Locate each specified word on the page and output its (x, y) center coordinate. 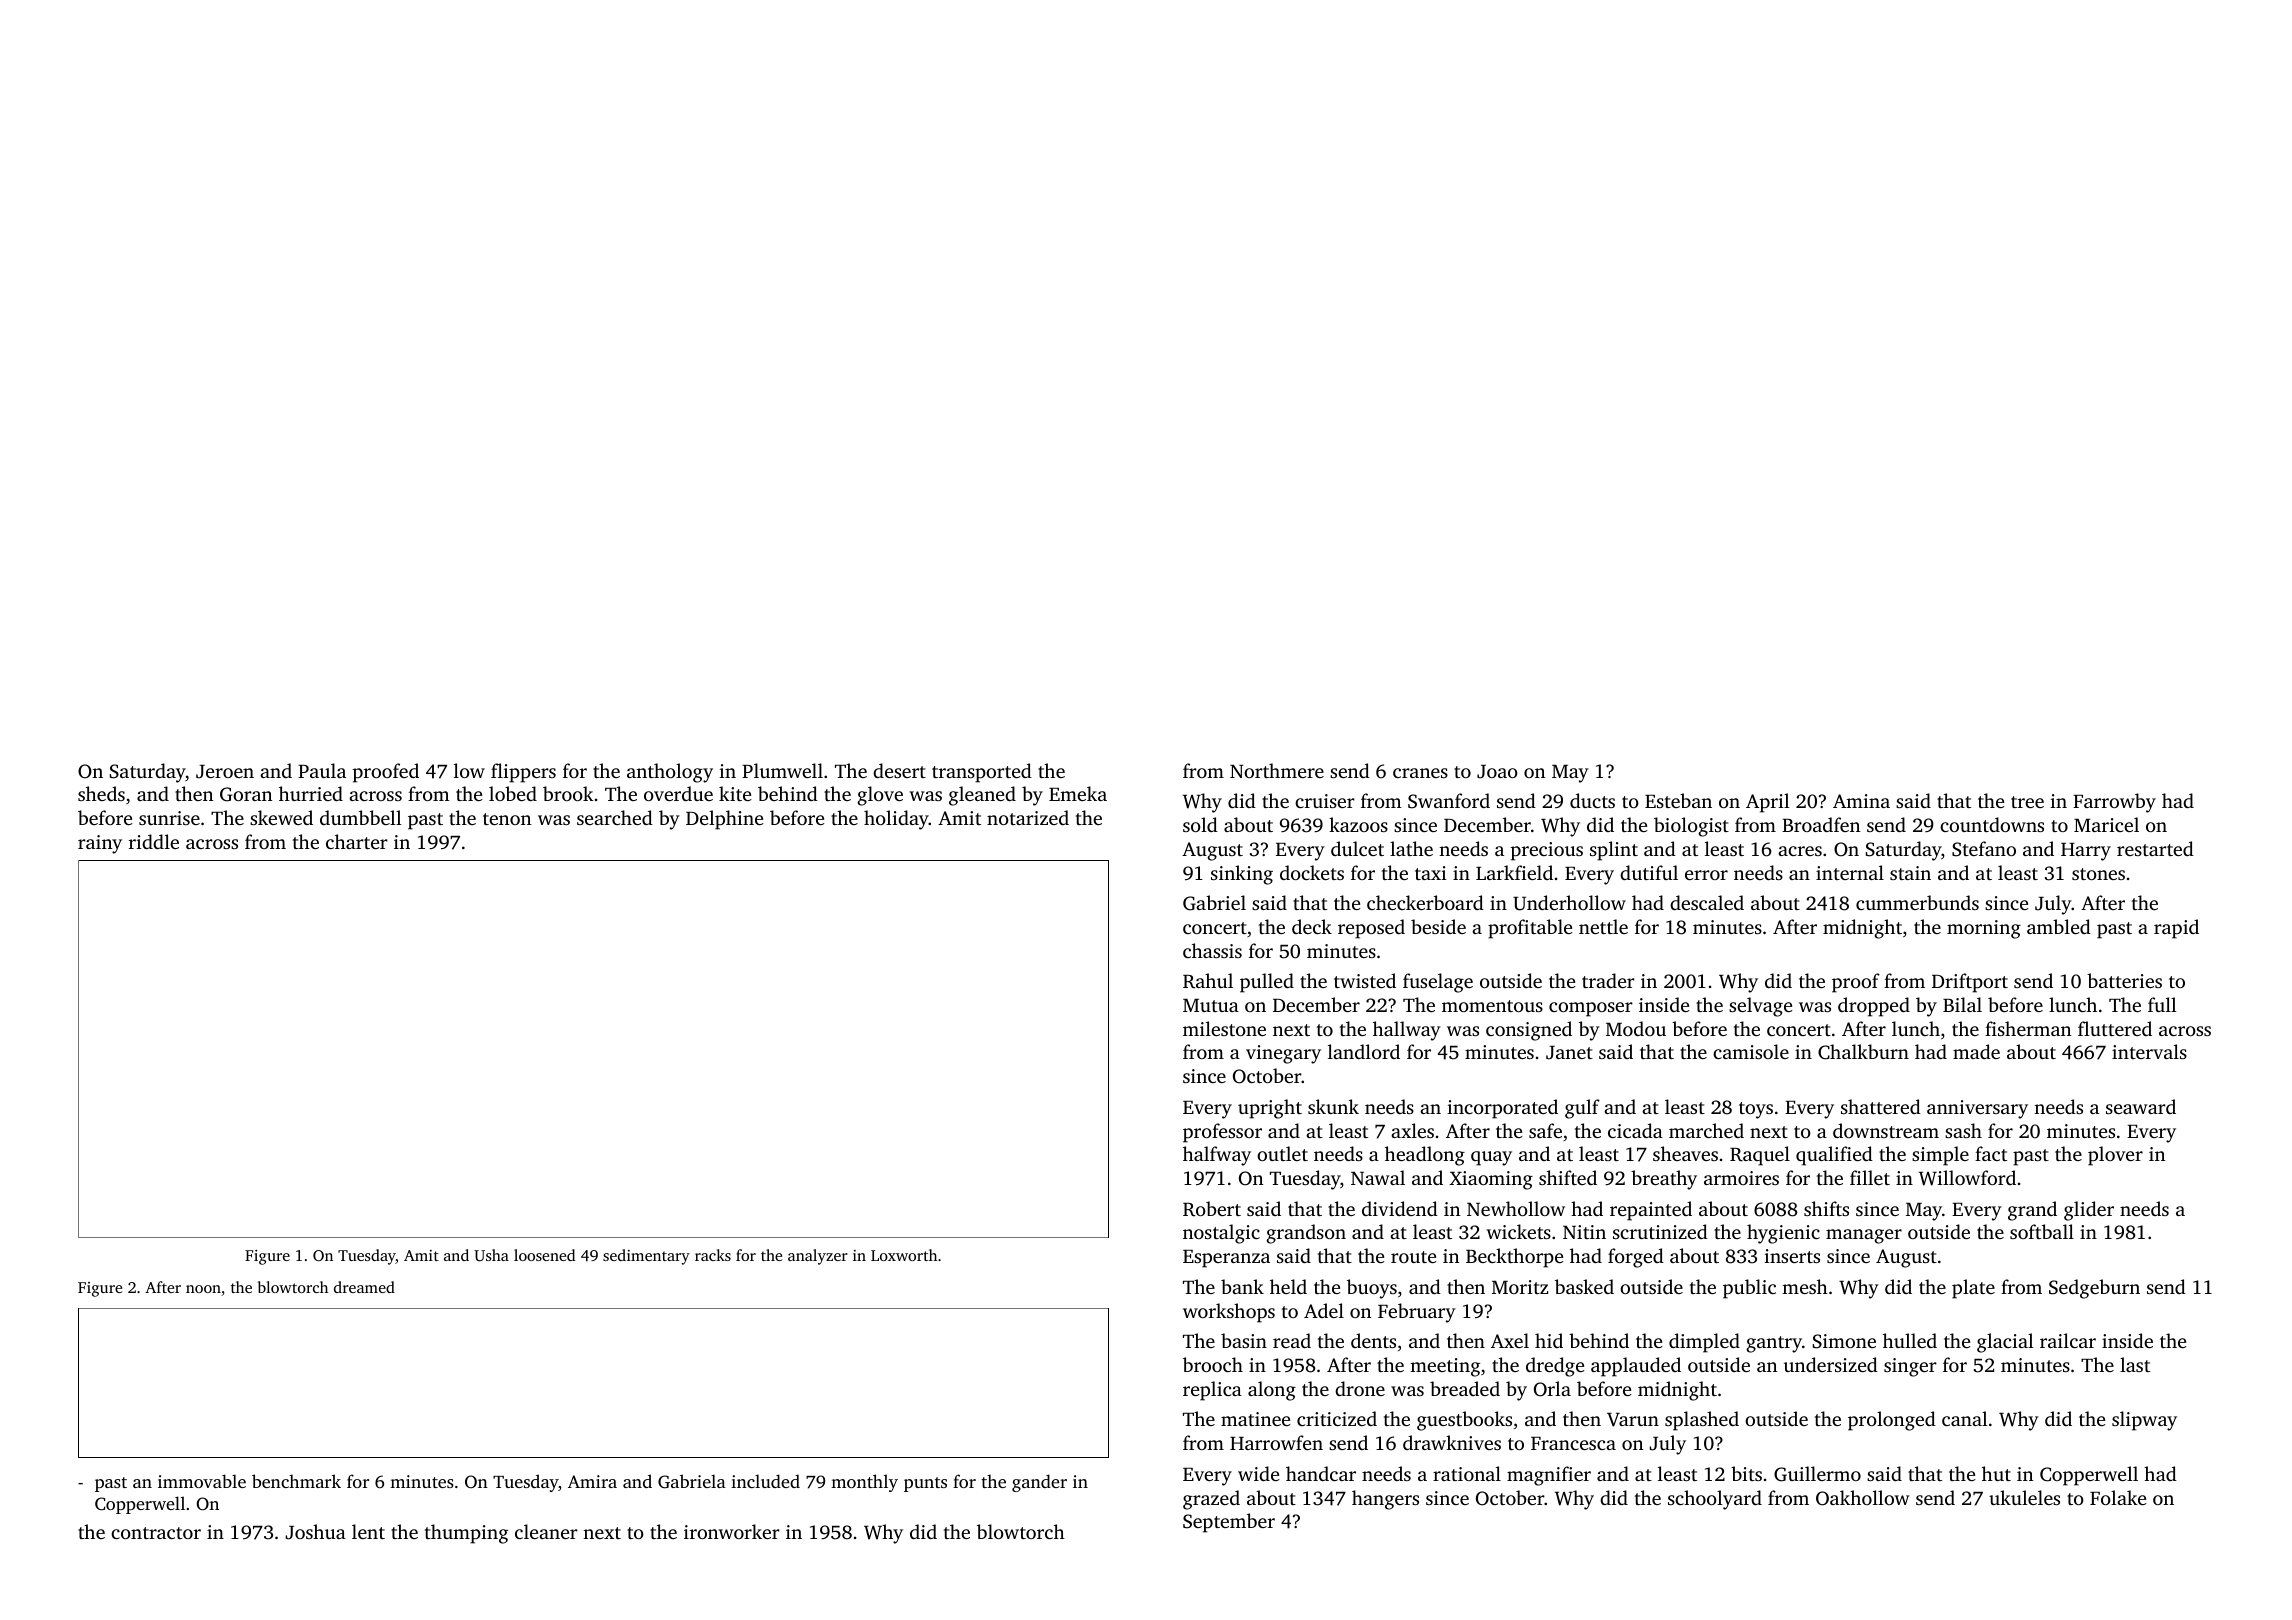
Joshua (315, 1532)
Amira (592, 1481)
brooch (1213, 1364)
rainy (100, 844)
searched (615, 817)
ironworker (732, 1531)
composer (1591, 1009)
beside (1438, 926)
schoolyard (1715, 1500)
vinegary (1283, 1054)
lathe (1411, 848)
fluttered (2115, 1028)
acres (1800, 851)
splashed (1702, 1421)
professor (1222, 1133)
